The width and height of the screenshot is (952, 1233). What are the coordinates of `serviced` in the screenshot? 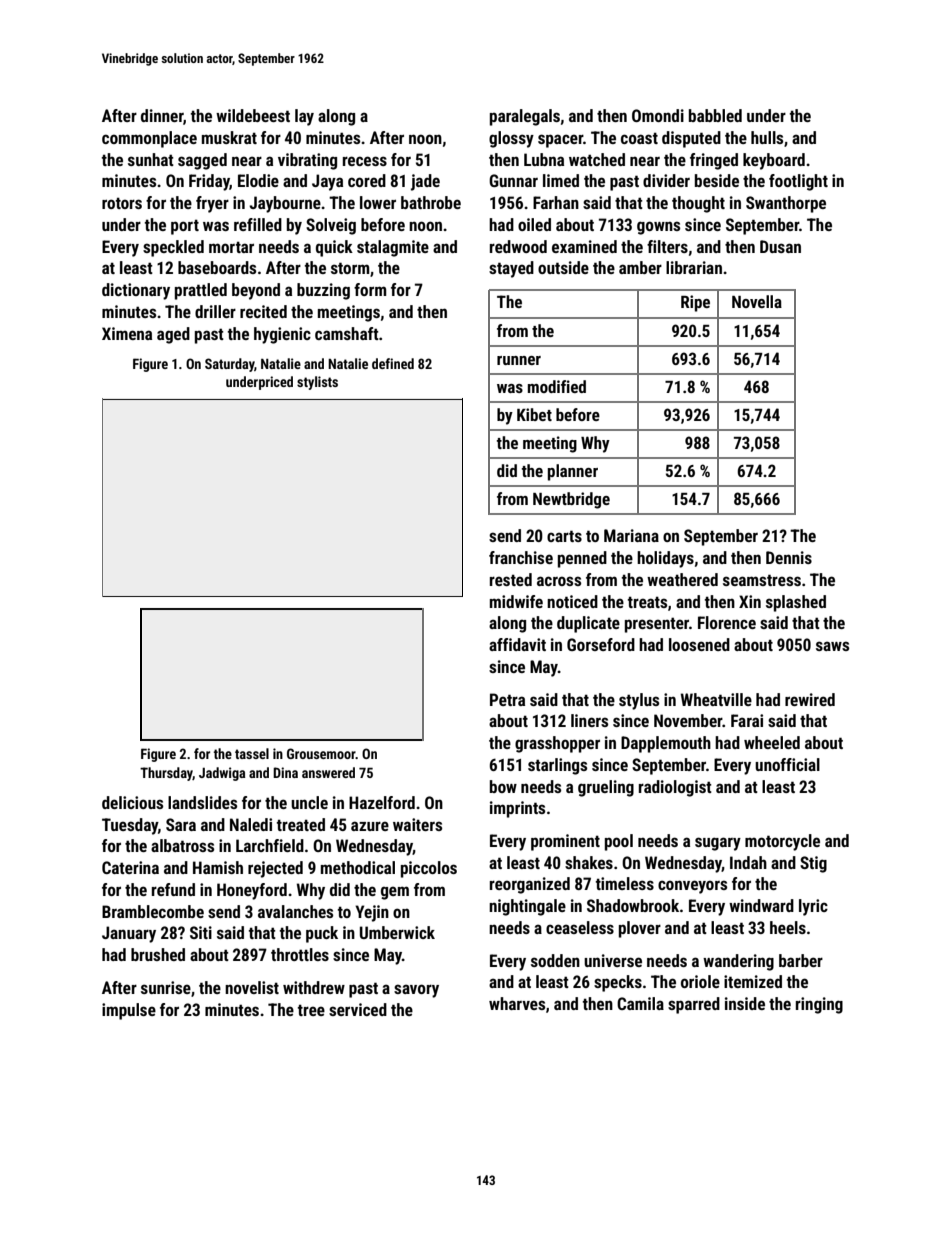 It's located at (358, 1009).
